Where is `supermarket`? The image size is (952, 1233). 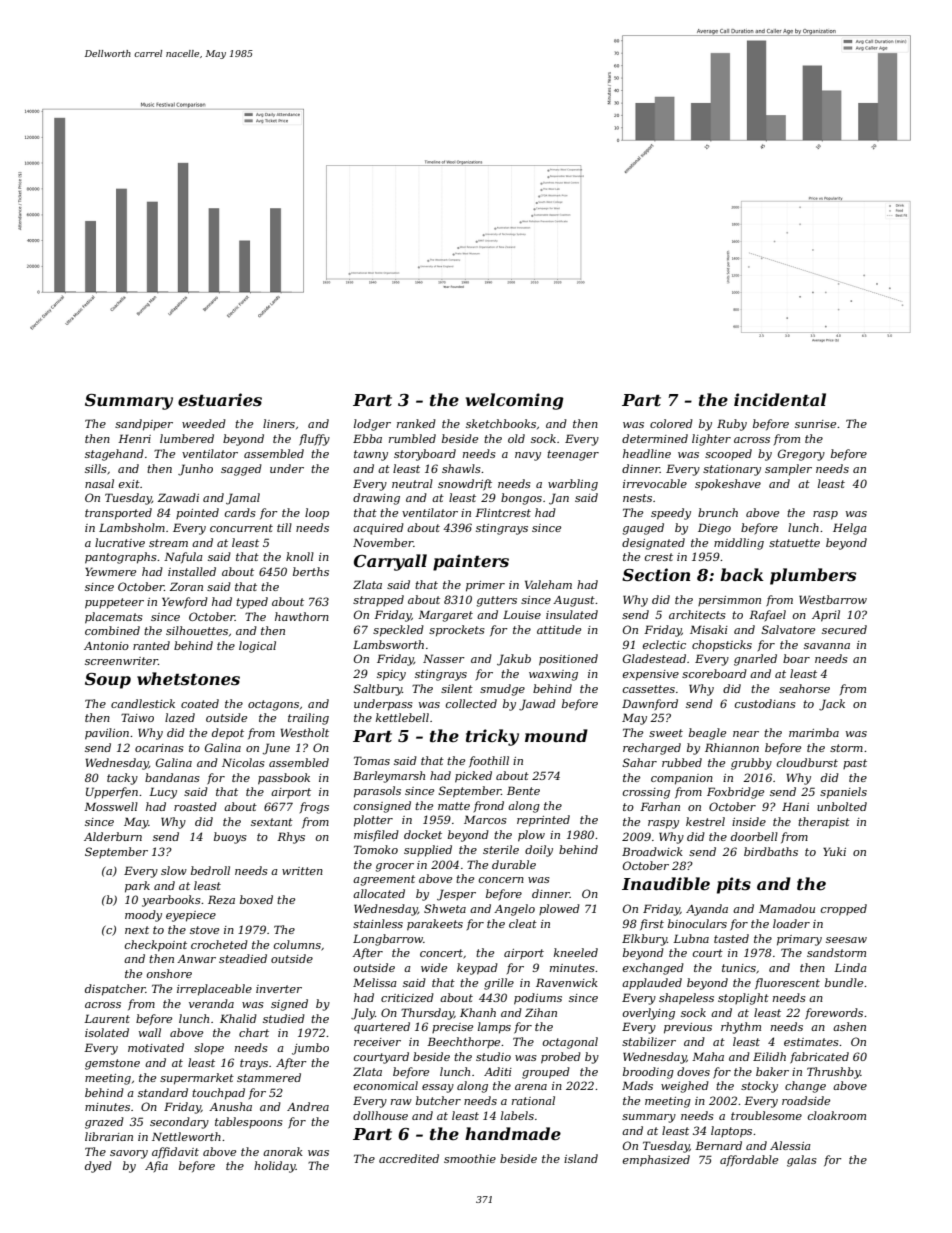 supermarket is located at coordinates (197, 1079).
